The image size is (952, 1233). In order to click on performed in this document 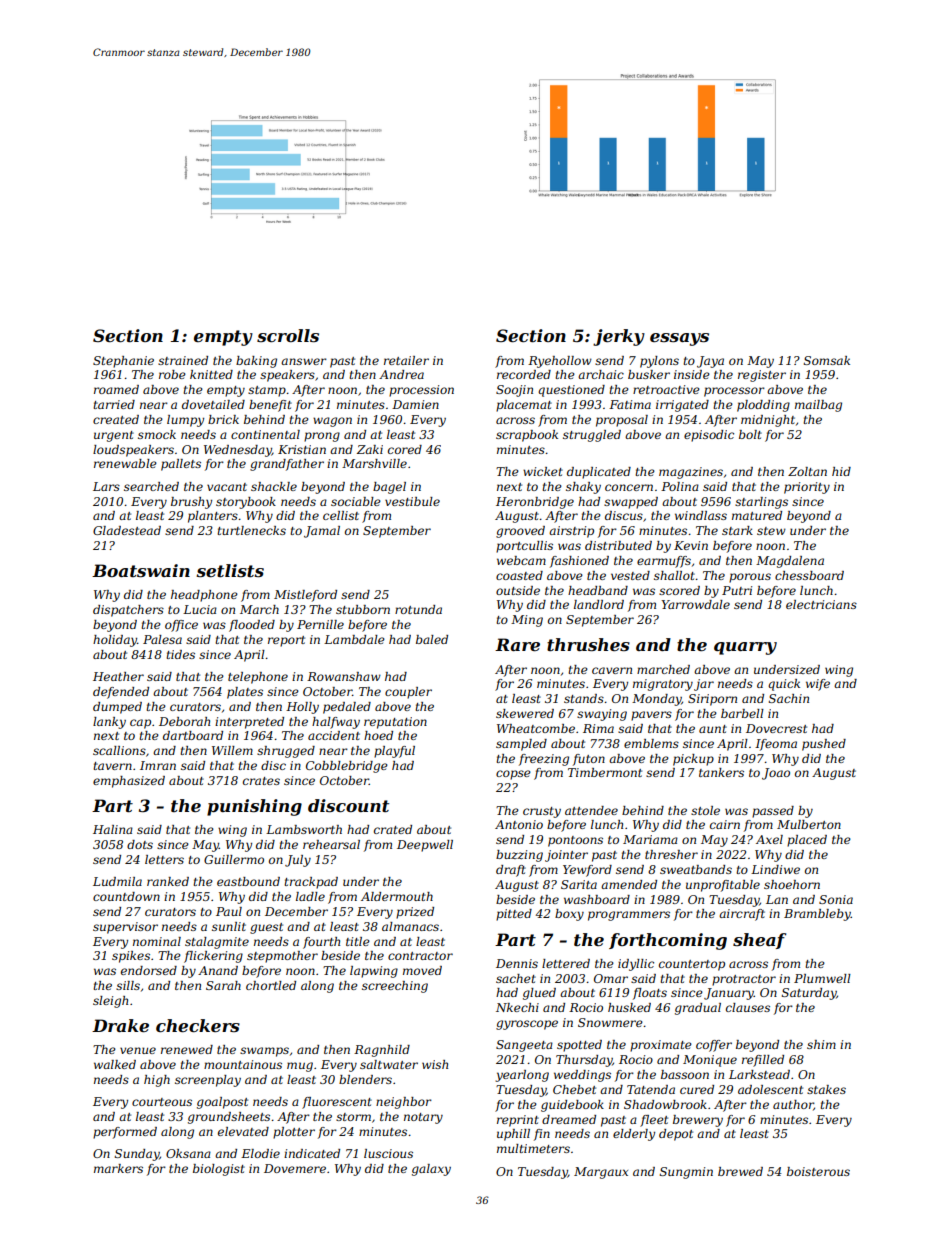, I will do `click(125, 1133)`.
